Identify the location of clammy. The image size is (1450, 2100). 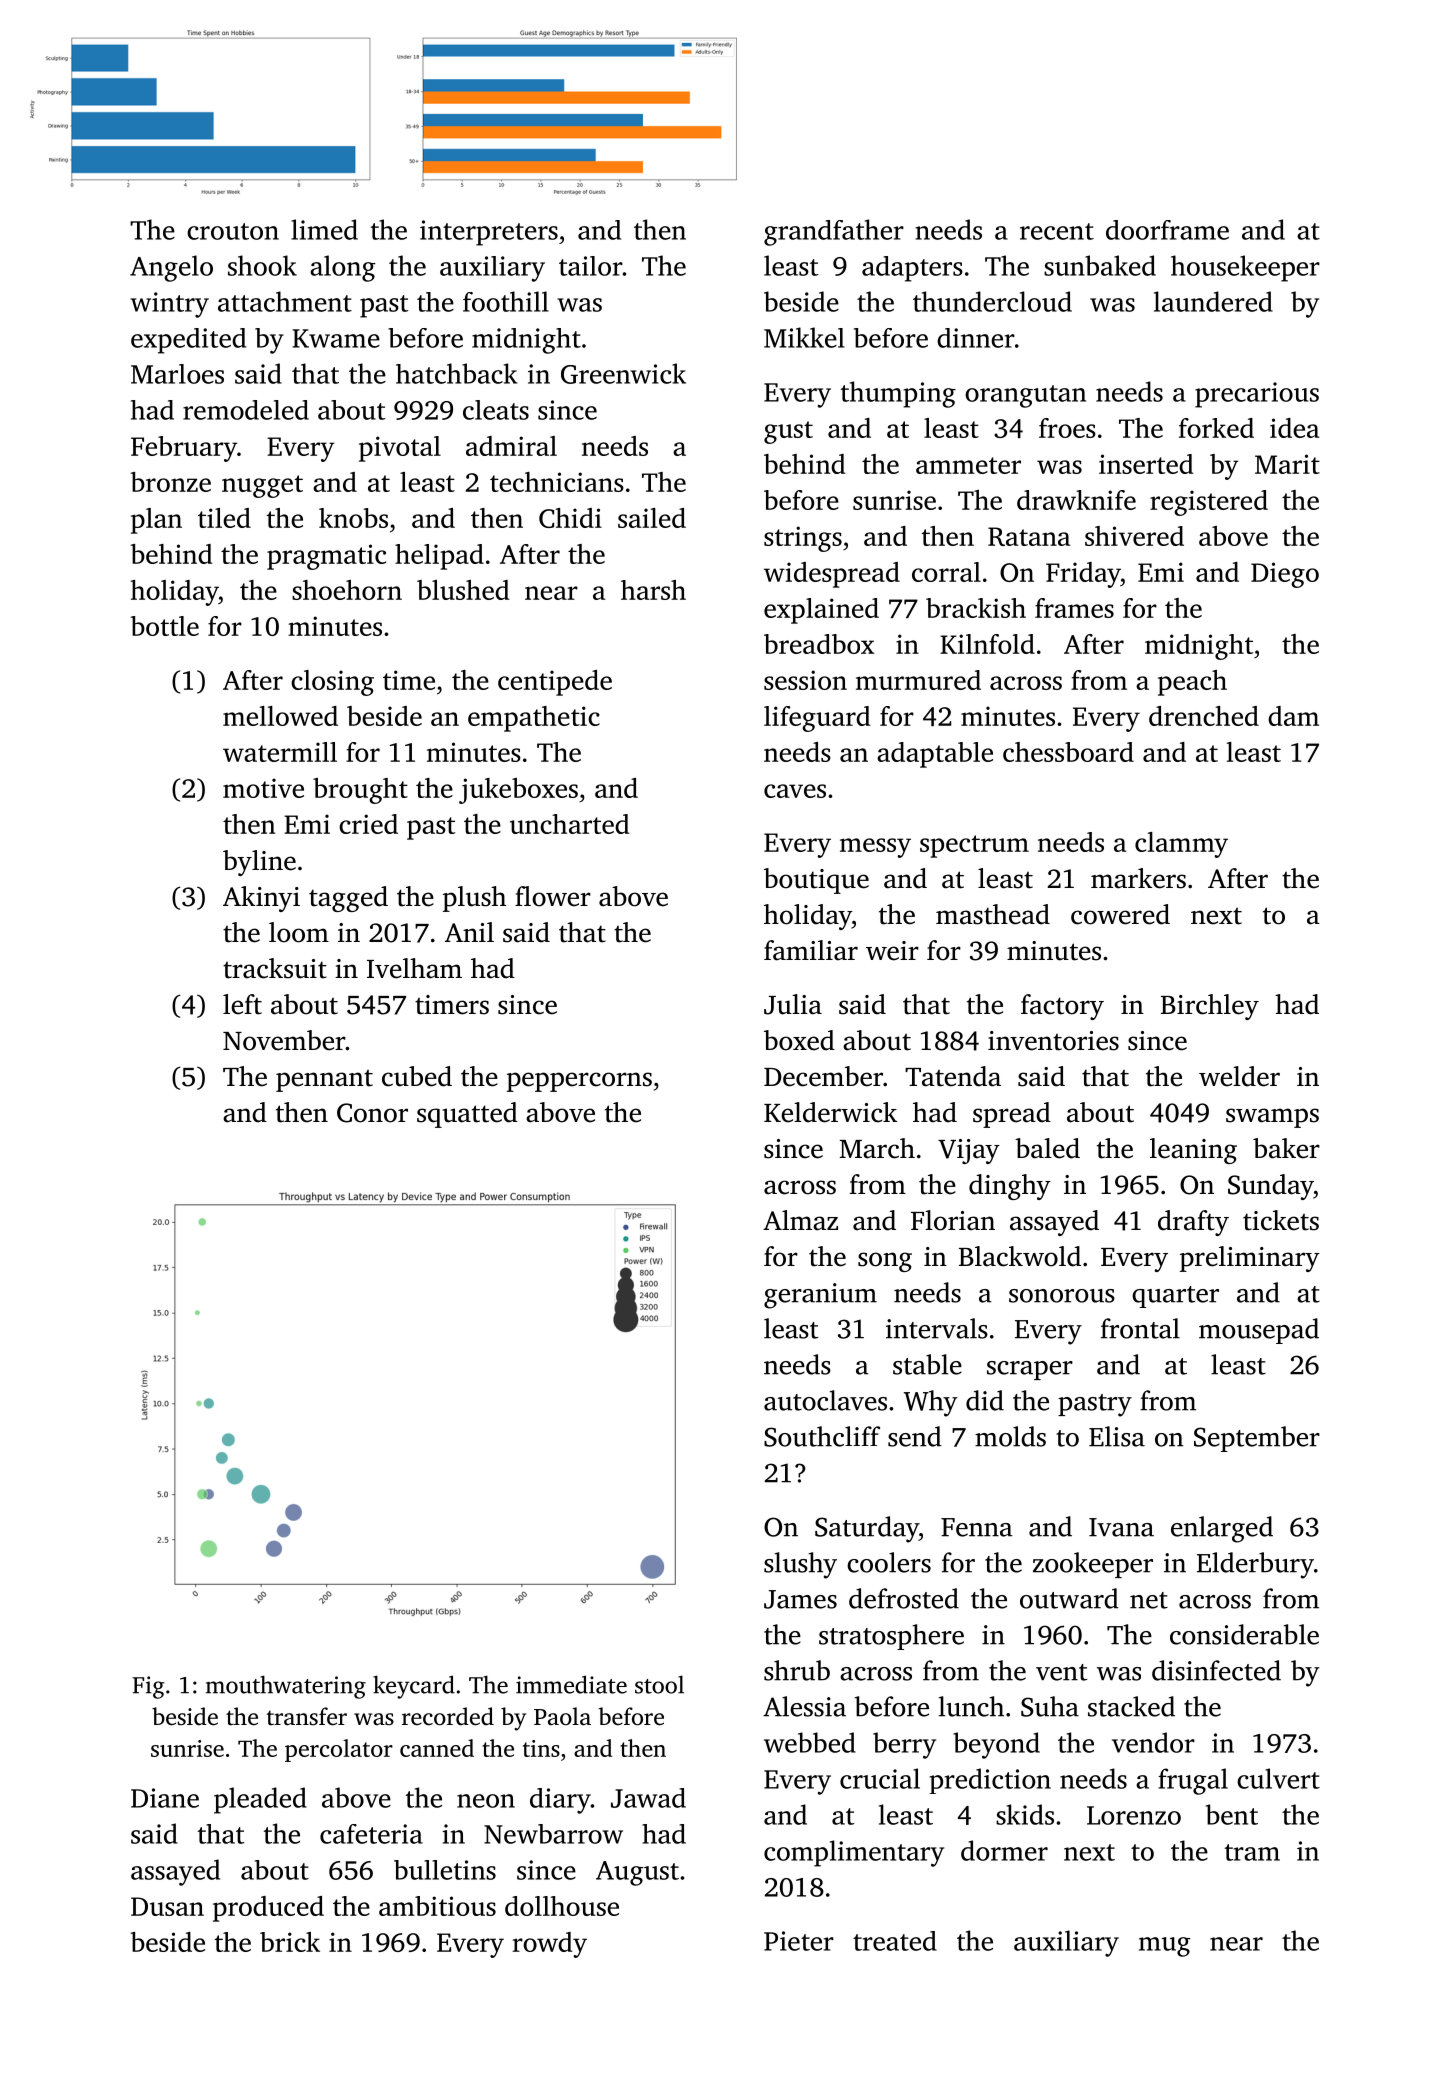
(1181, 845).
